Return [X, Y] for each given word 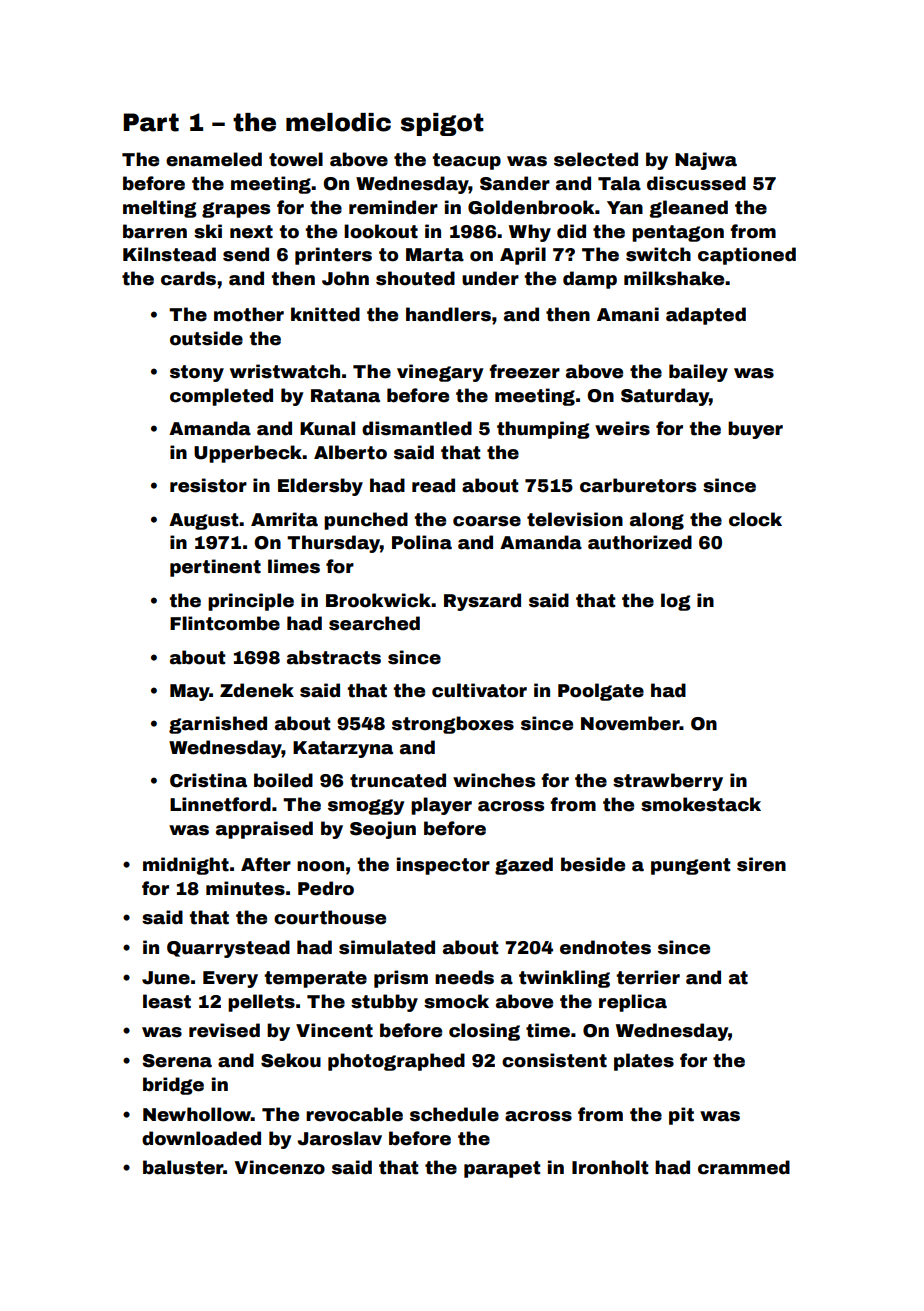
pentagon [678, 233]
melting [160, 209]
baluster [183, 1167]
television [575, 519]
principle [251, 602]
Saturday [665, 397]
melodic [338, 122]
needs [464, 977]
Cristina [208, 780]
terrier [648, 977]
